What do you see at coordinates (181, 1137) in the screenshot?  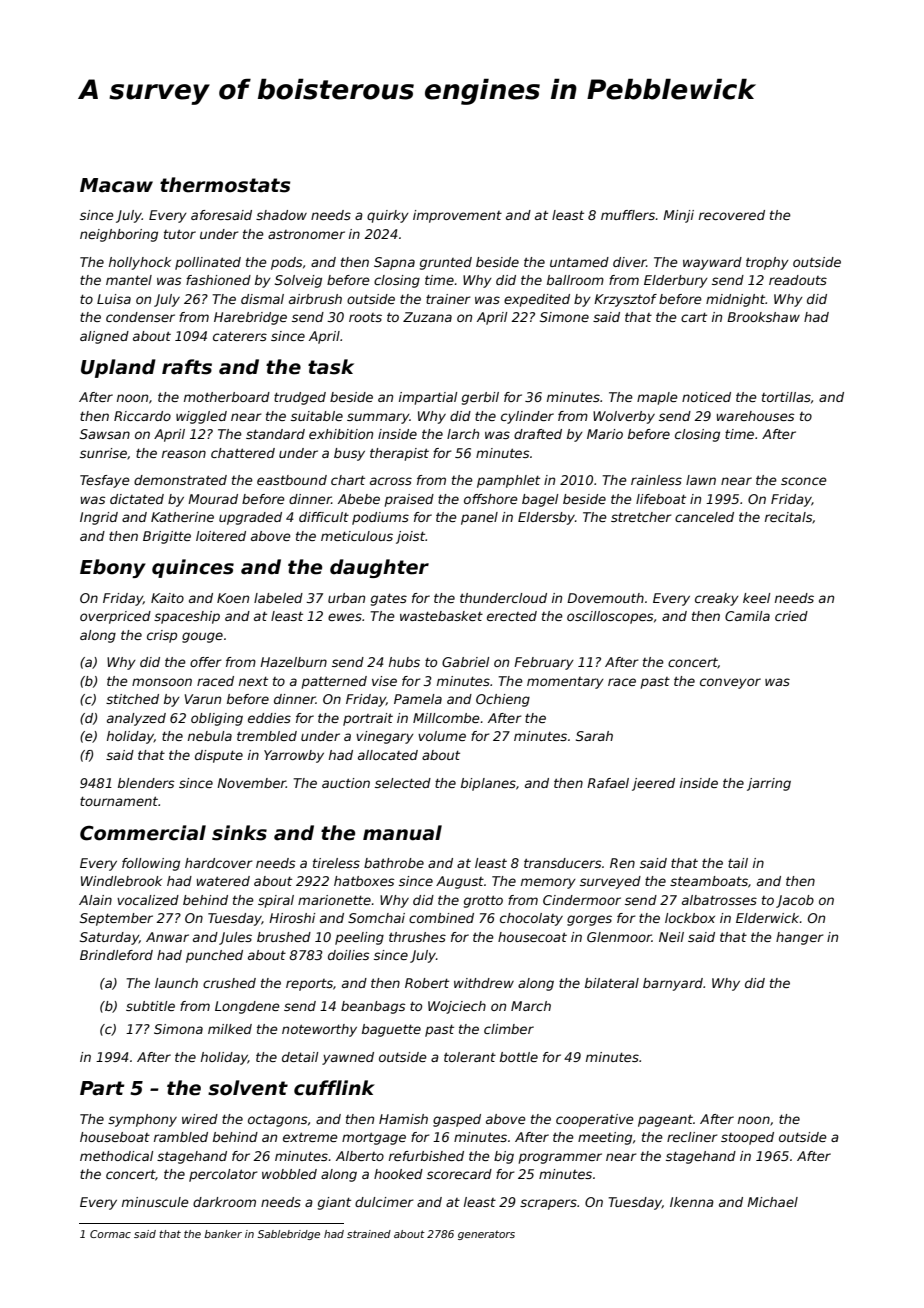 I see `rambled` at bounding box center [181, 1137].
